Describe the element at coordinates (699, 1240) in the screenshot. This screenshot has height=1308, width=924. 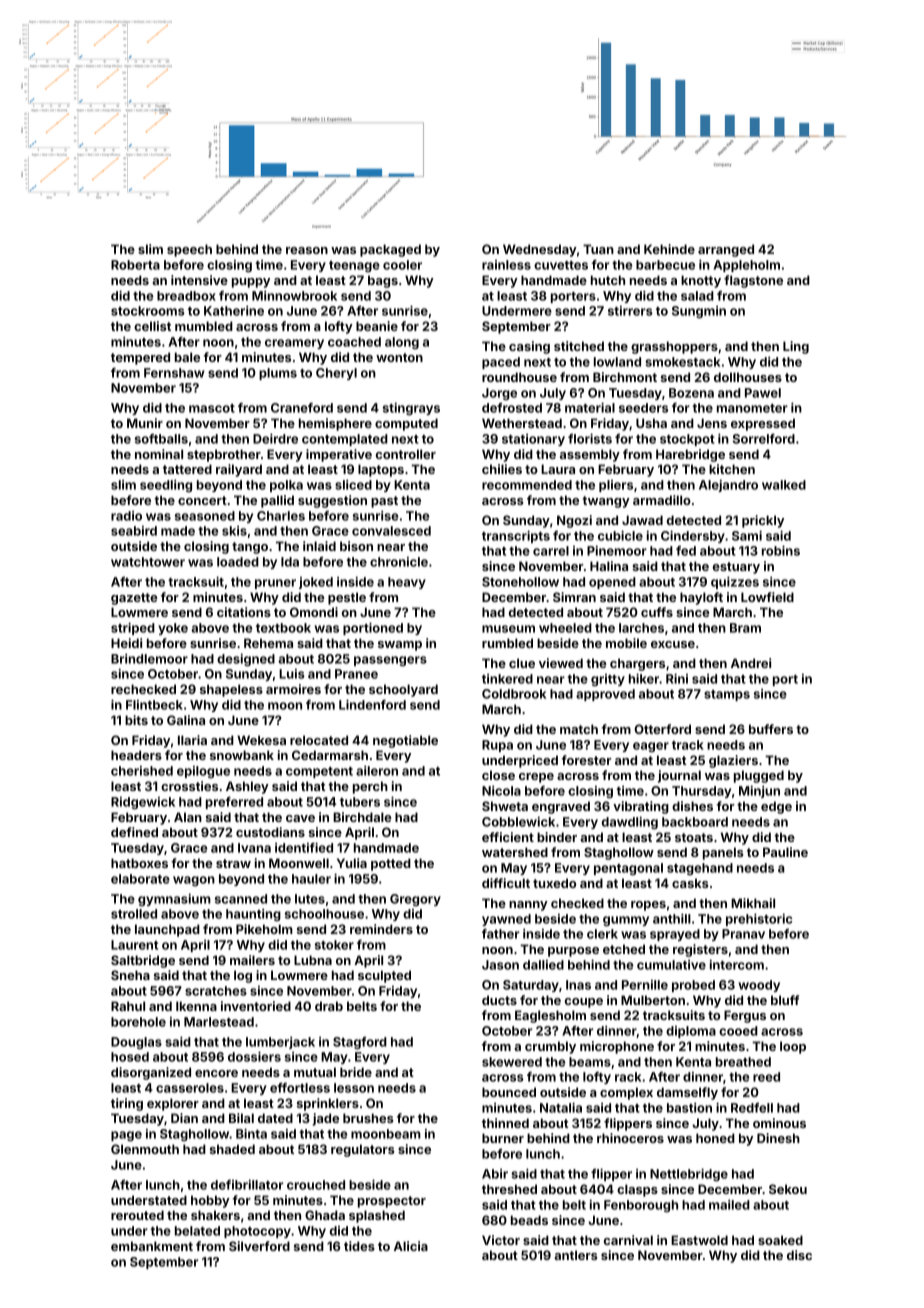
I see `Eastwold` at that location.
